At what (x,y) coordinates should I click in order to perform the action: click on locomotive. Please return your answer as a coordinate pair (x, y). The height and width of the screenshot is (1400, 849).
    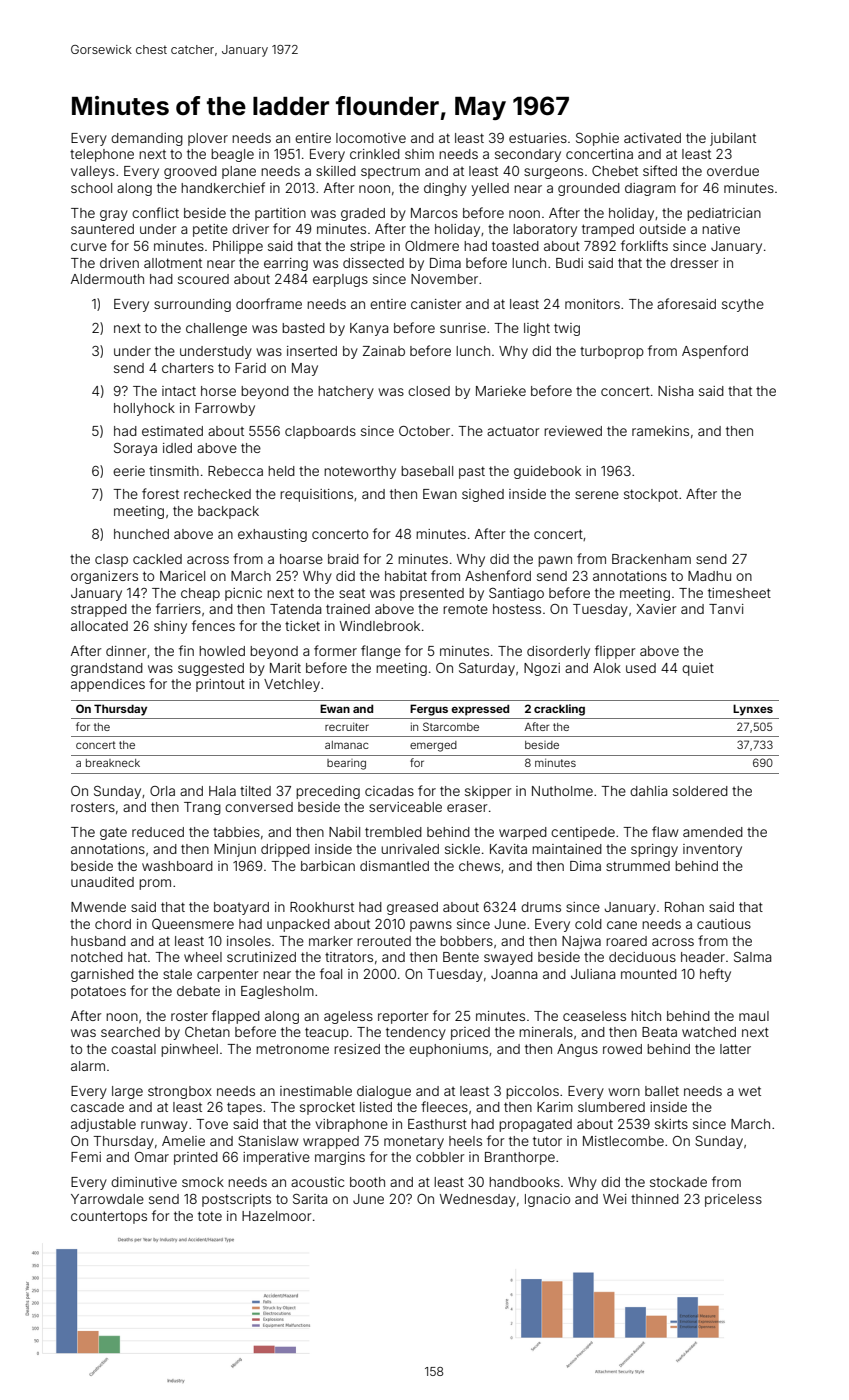
    Looking at the image, I should click on (371, 138).
